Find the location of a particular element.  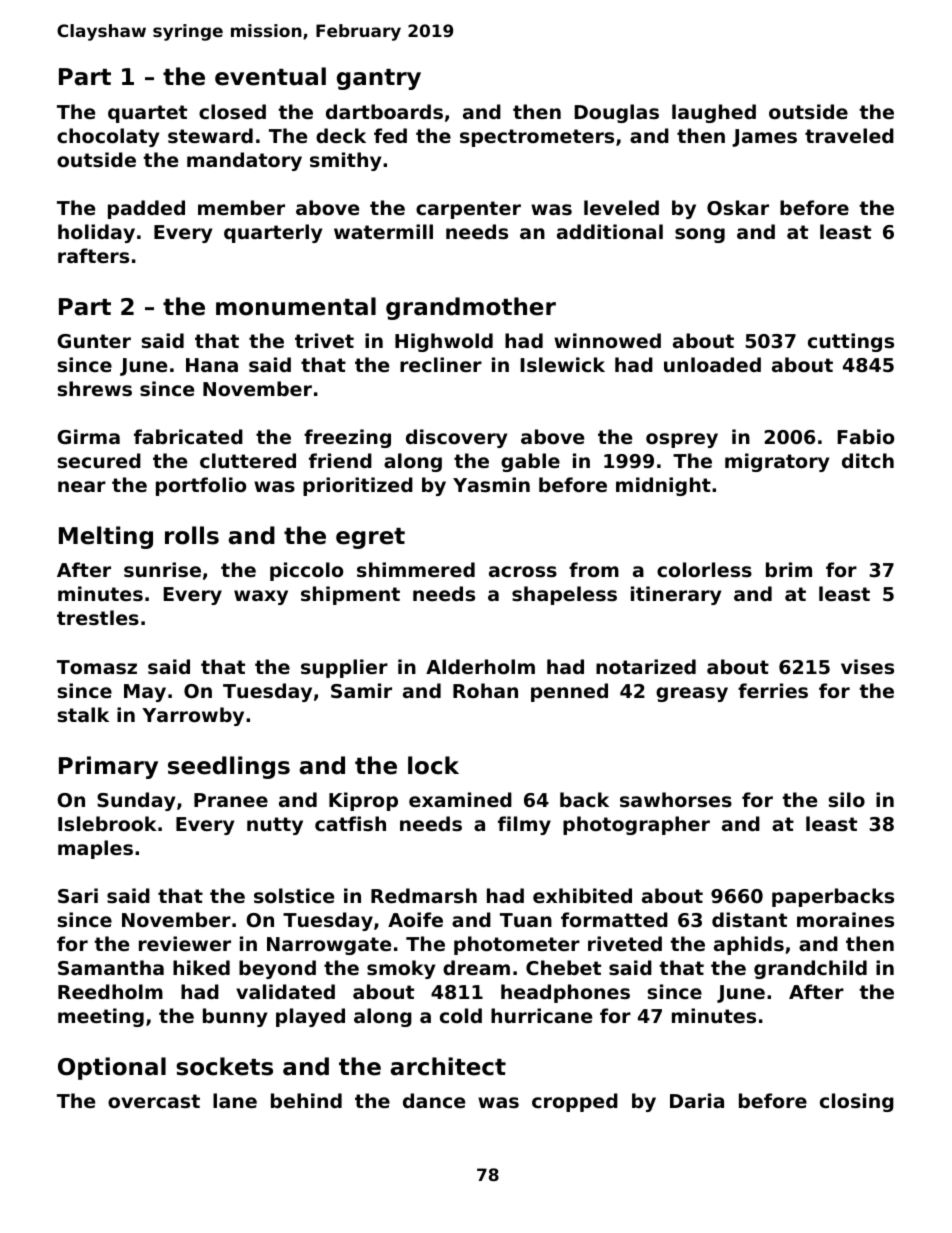

song is located at coordinates (700, 235).
